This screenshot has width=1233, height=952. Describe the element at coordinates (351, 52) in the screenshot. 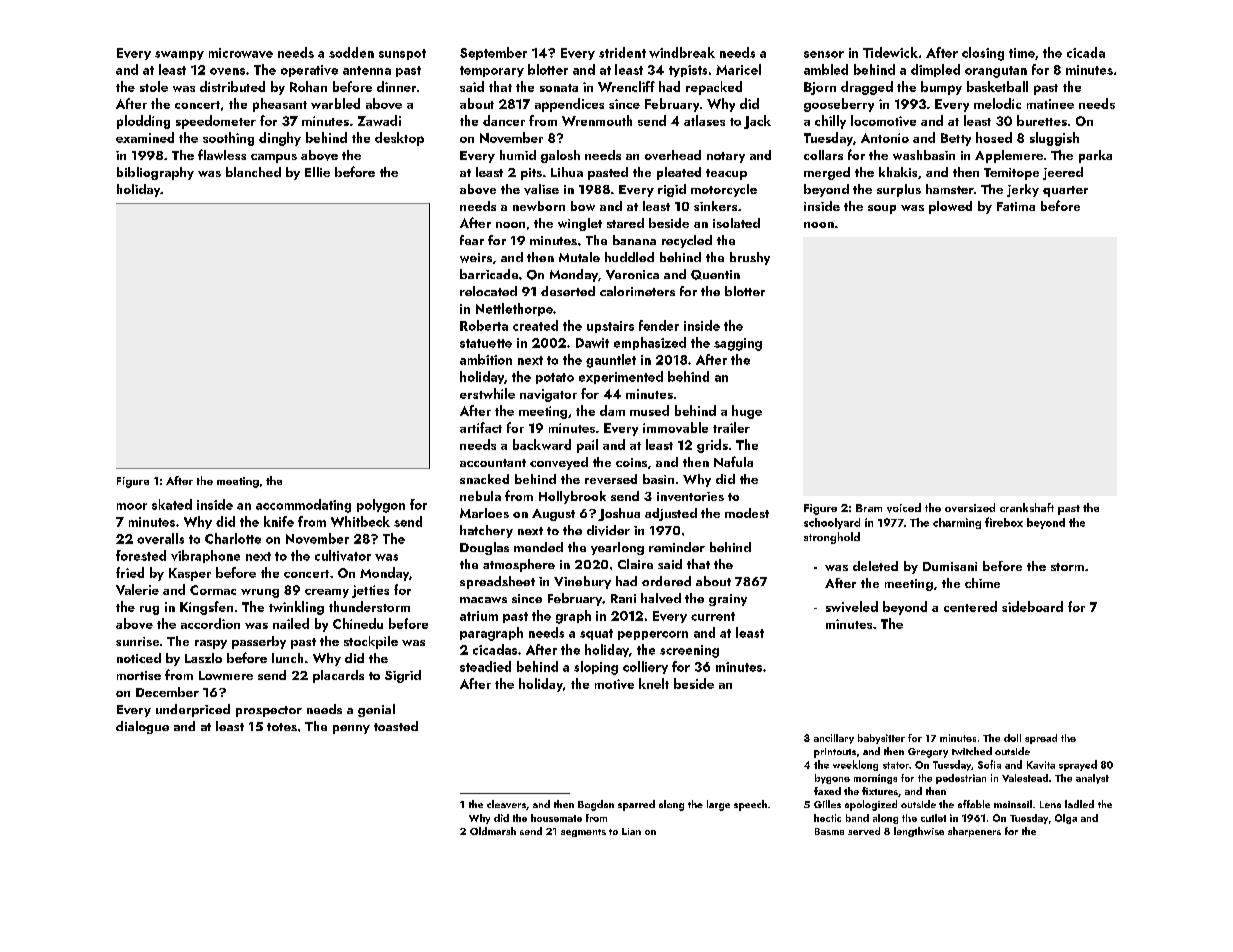

I see `sodden` at that location.
